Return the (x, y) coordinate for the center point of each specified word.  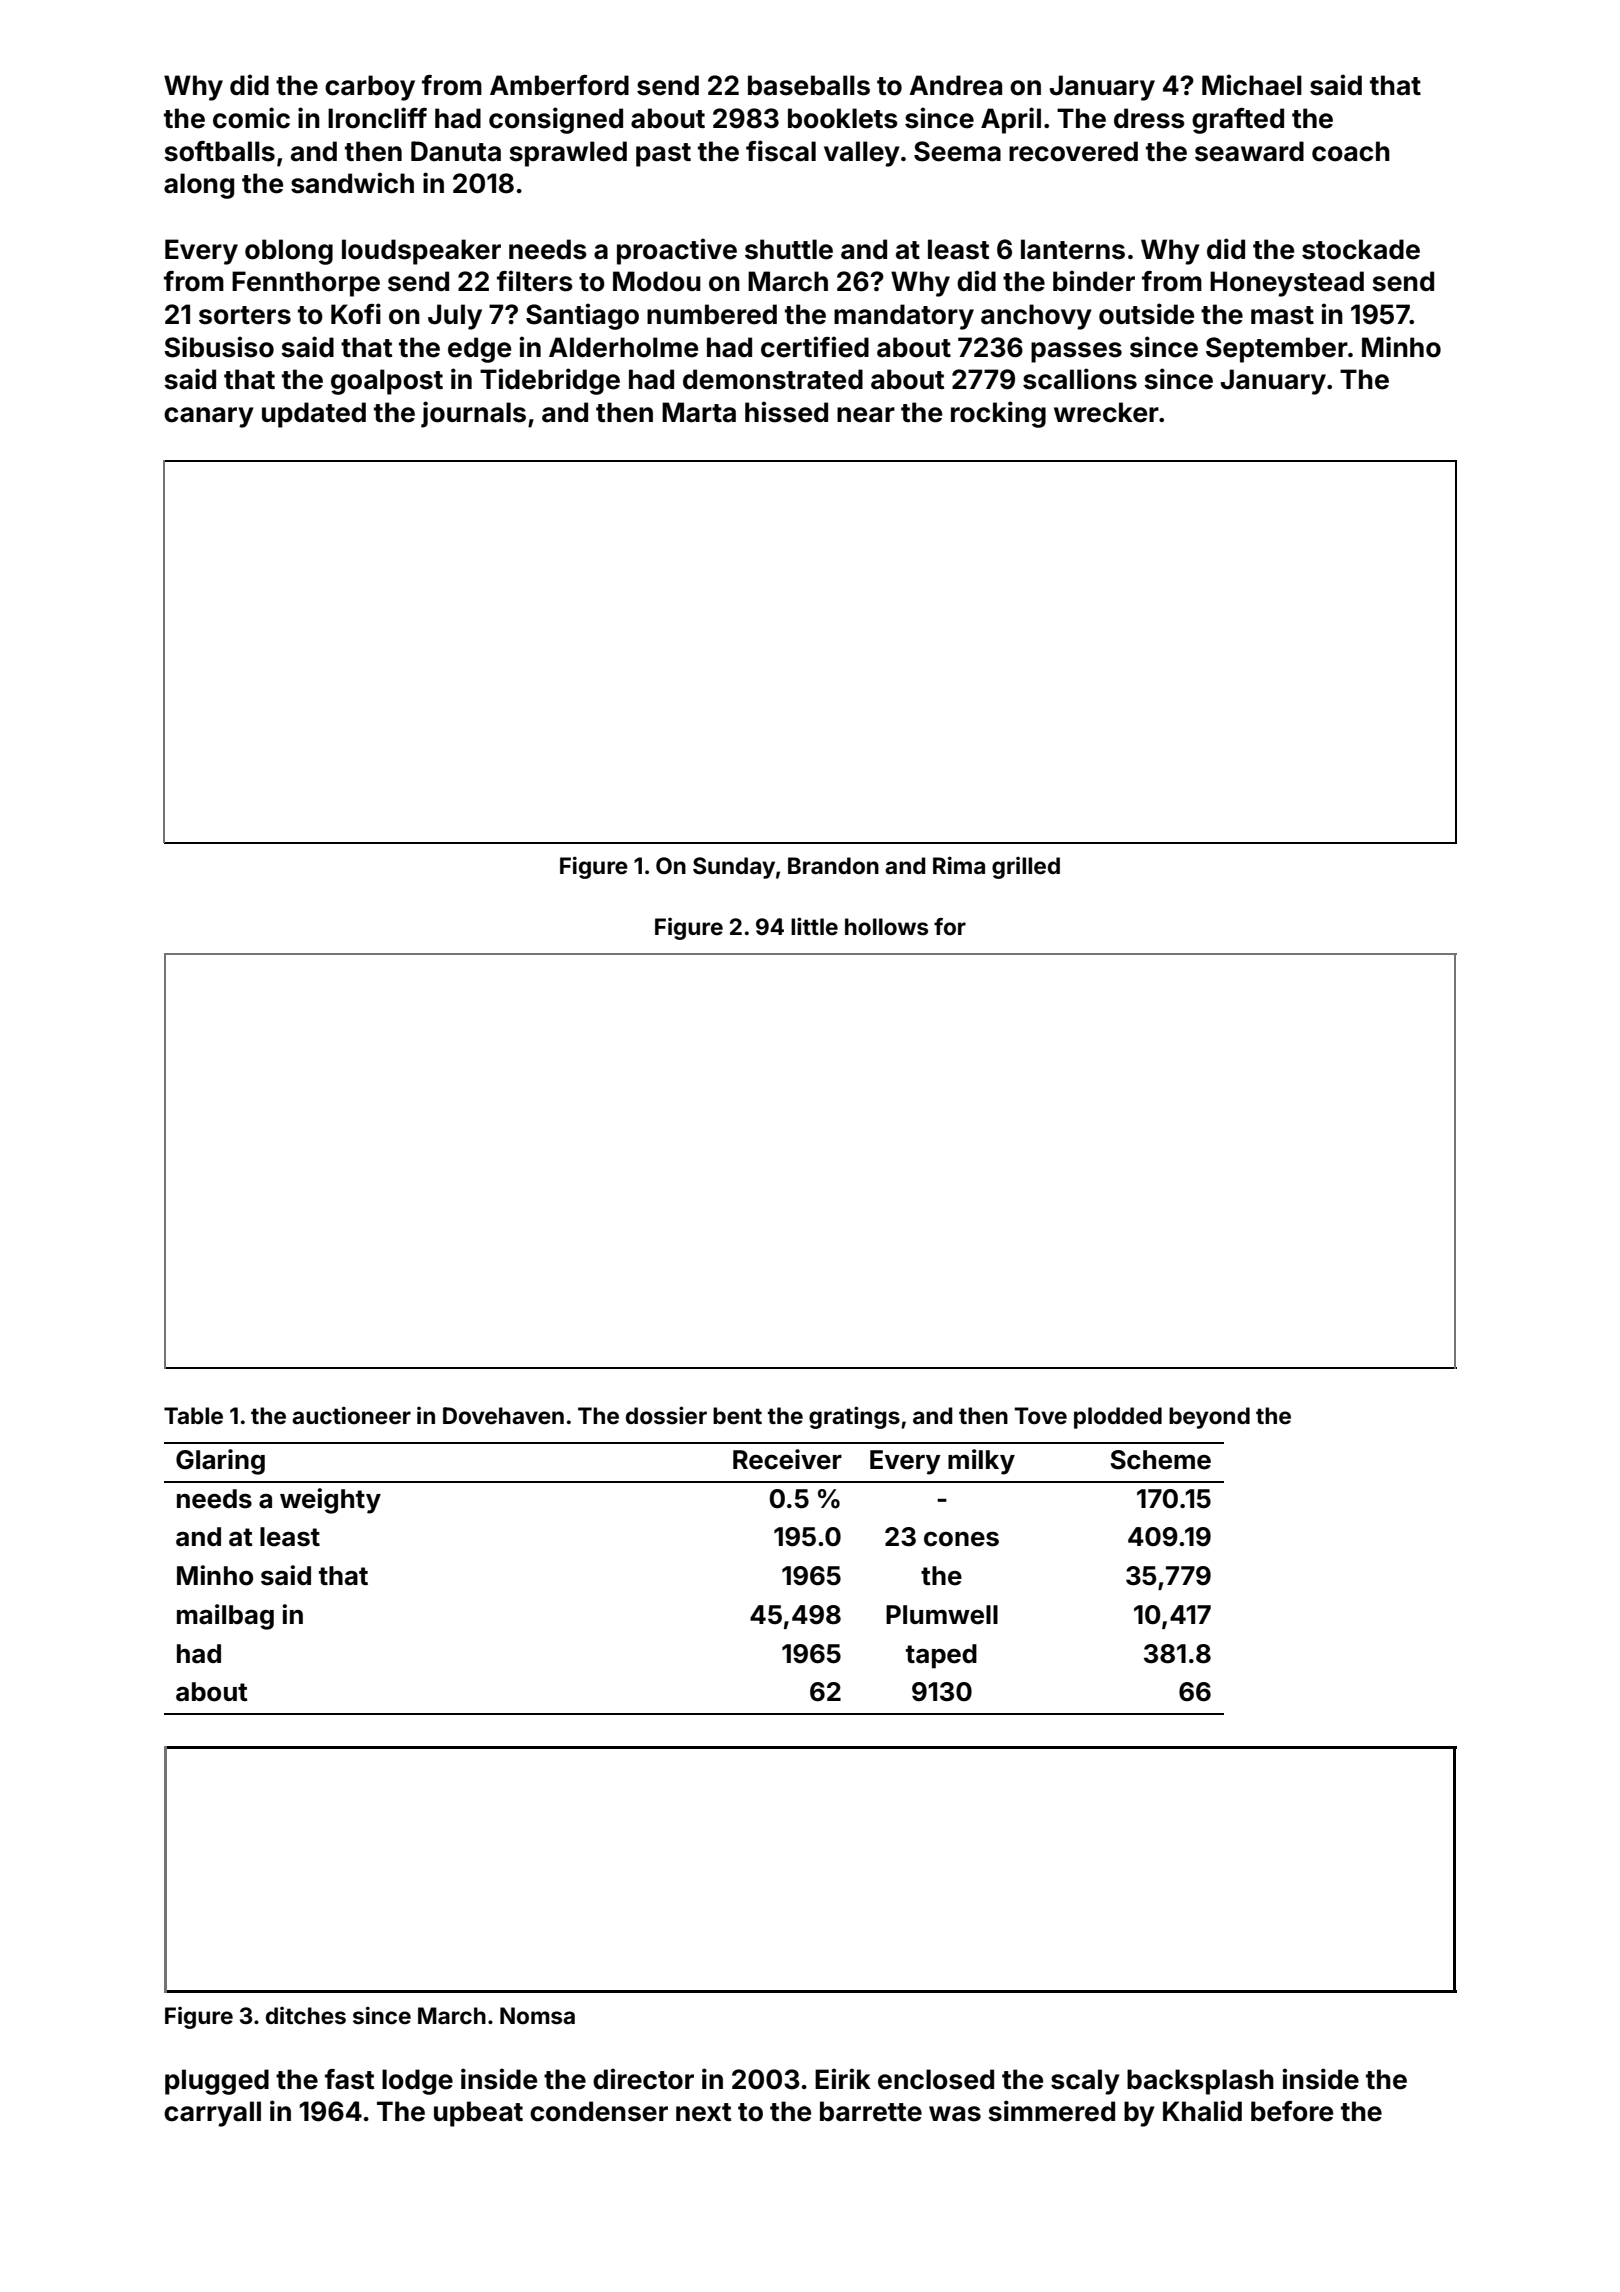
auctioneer (351, 1415)
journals (473, 414)
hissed (786, 412)
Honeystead (1287, 284)
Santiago (582, 316)
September (1277, 350)
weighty (330, 1501)
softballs (219, 151)
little (814, 926)
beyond (1209, 1418)
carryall (212, 2114)
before (1292, 2111)
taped (941, 1656)
